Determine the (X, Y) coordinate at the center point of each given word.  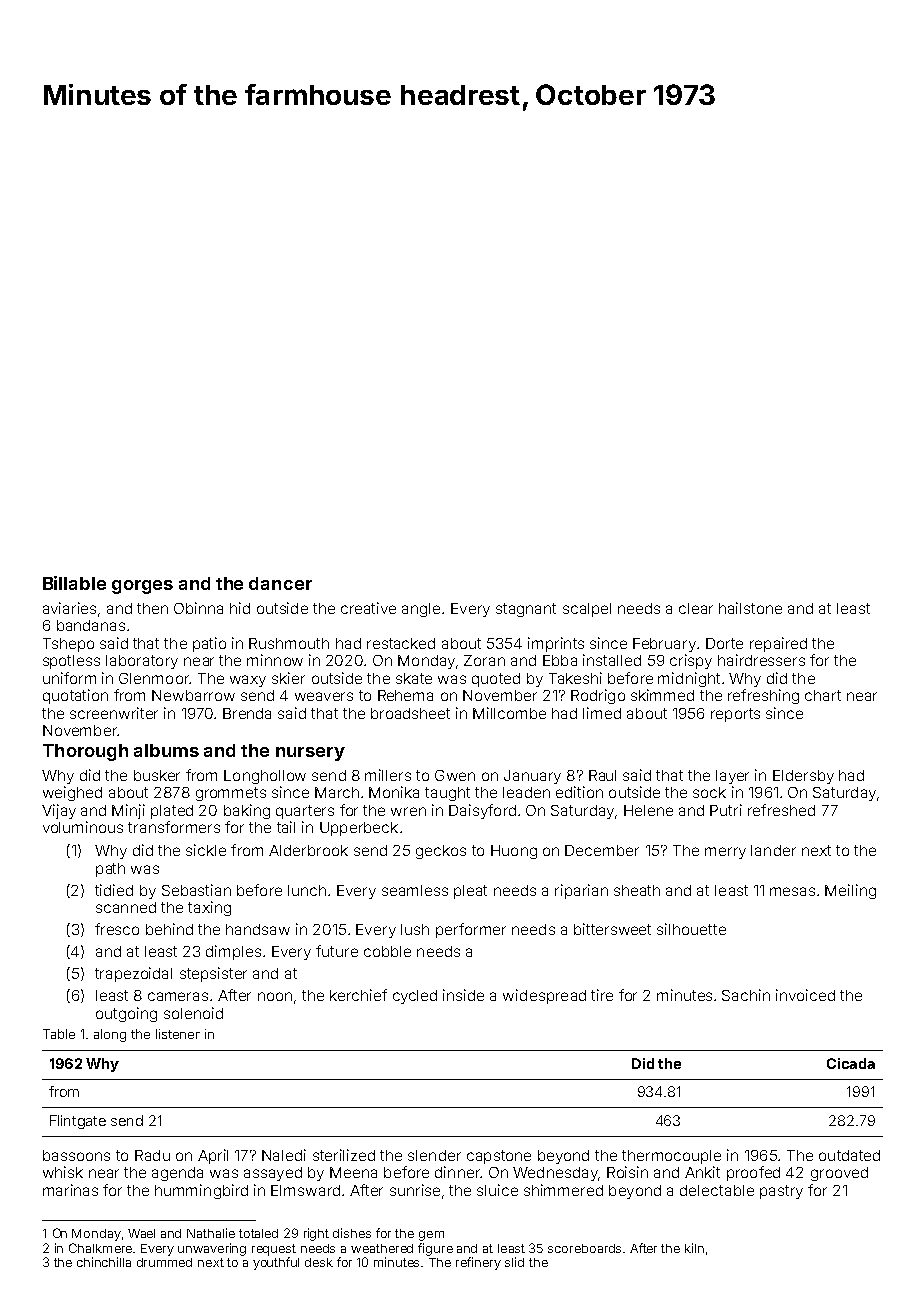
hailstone (750, 608)
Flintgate (78, 1122)
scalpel (587, 610)
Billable (74, 583)
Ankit (702, 1172)
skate (414, 678)
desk (319, 1262)
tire (602, 995)
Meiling (850, 891)
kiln (694, 1248)
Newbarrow (193, 695)
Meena (353, 1172)
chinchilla (104, 1262)
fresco (117, 929)
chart (823, 695)
